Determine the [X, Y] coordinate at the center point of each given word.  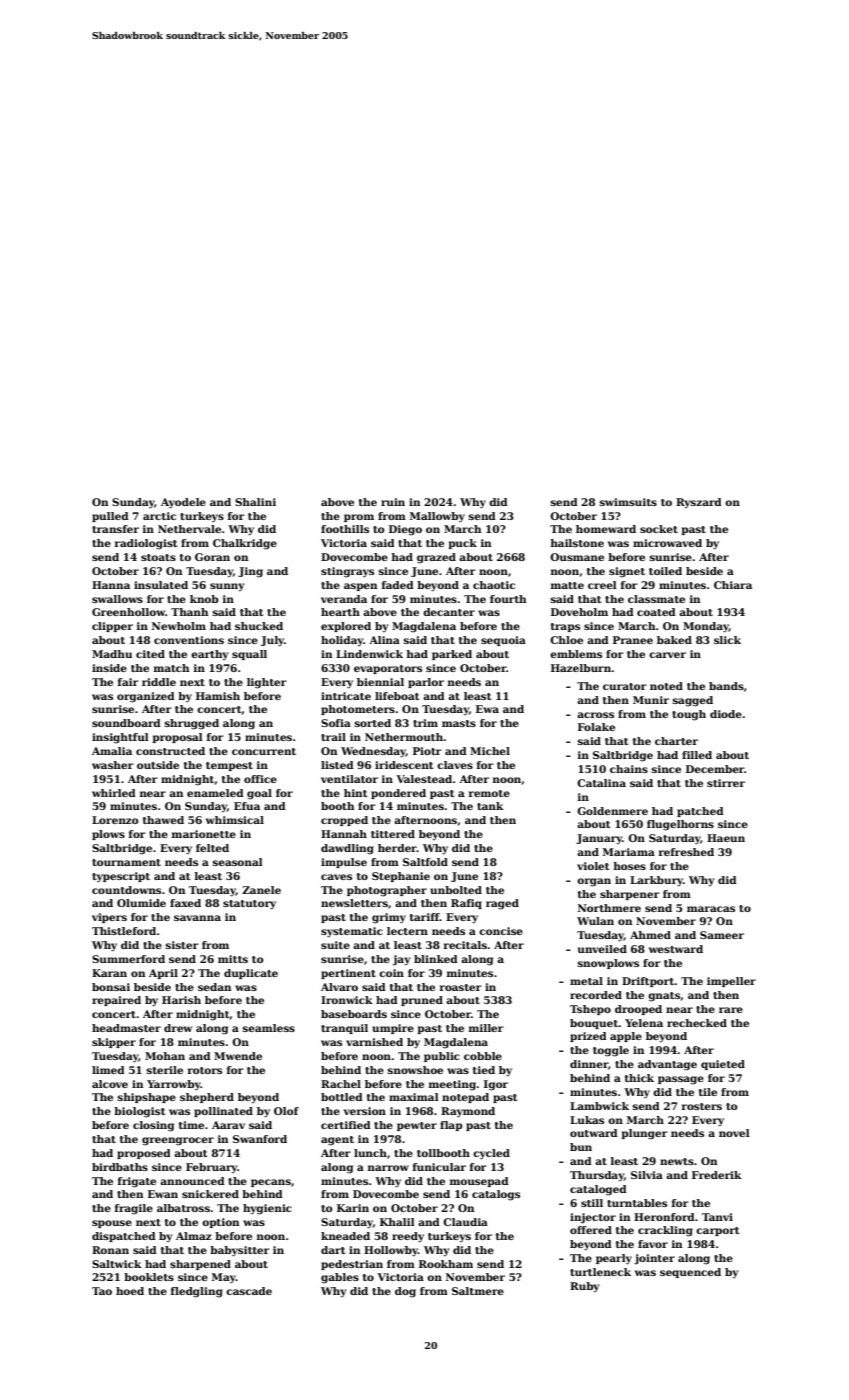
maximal [414, 1097]
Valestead [424, 779]
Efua [247, 806]
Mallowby [437, 517]
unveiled [602, 949]
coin [391, 973]
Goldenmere [612, 811]
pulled [110, 517]
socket [659, 529]
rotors [205, 1070]
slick [727, 640]
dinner [589, 1064]
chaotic [494, 585]
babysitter [240, 1251]
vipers [109, 918]
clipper [112, 627]
